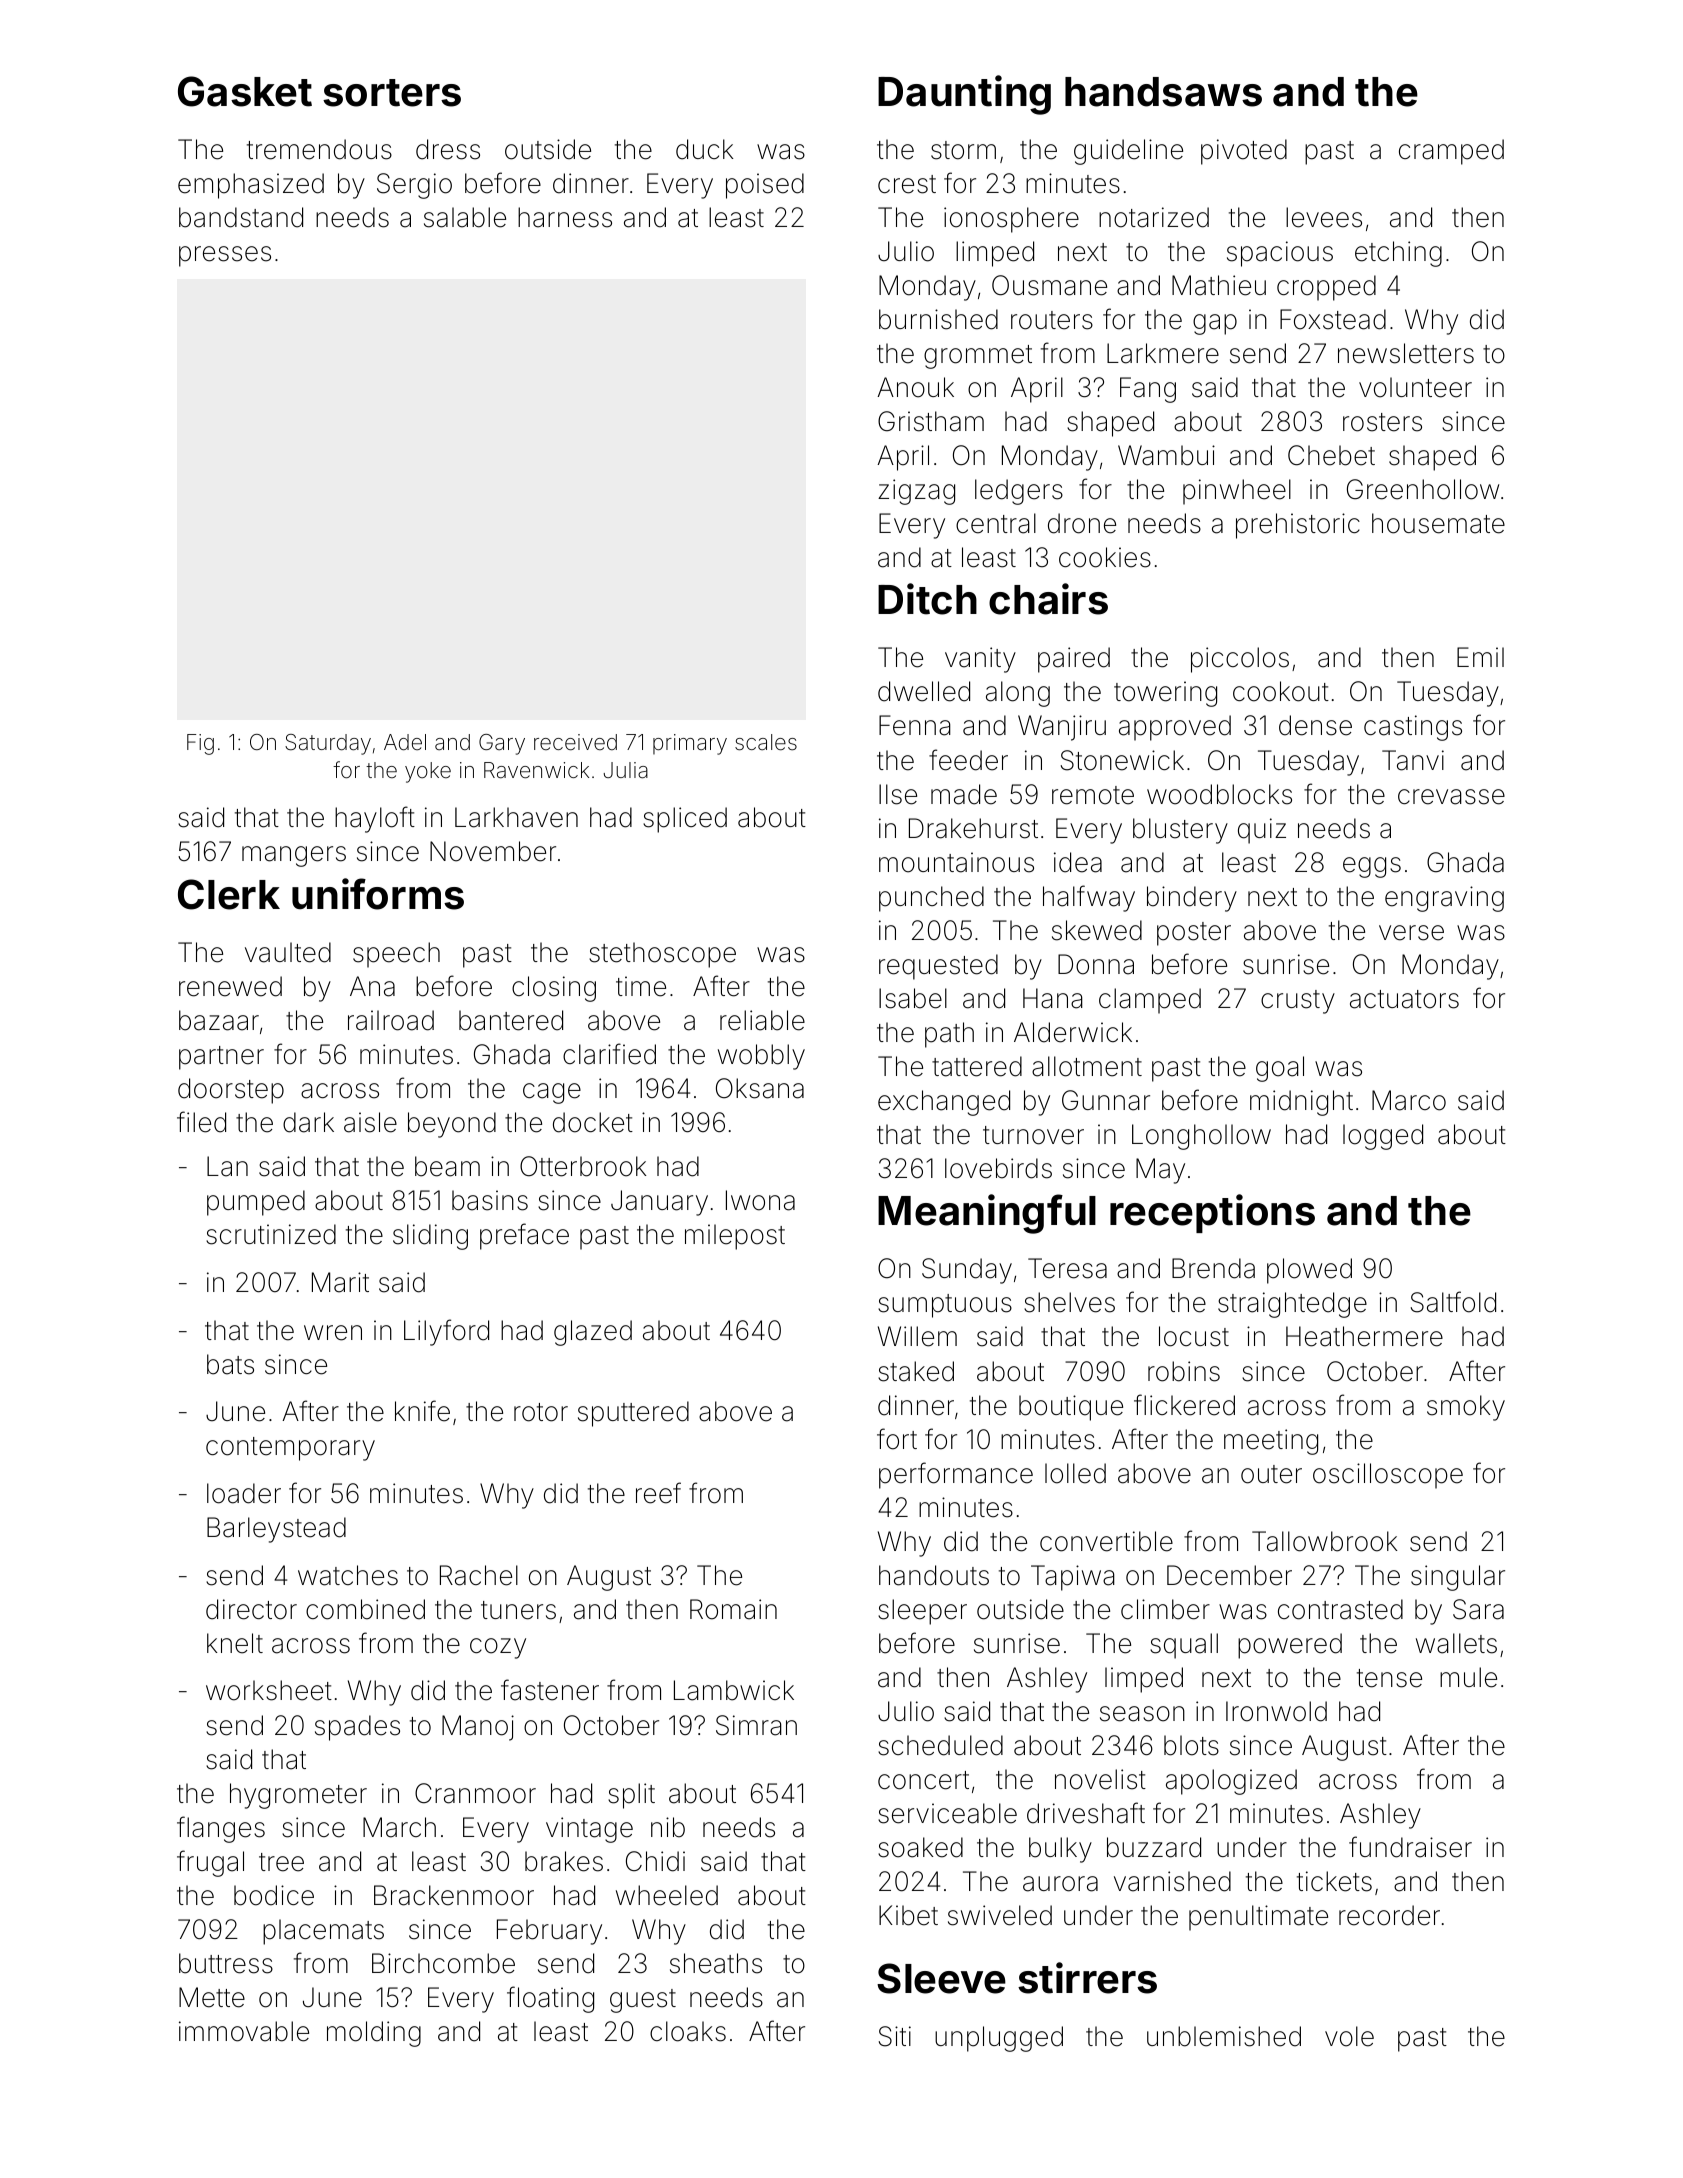  I want to click on sliding, so click(430, 1237).
